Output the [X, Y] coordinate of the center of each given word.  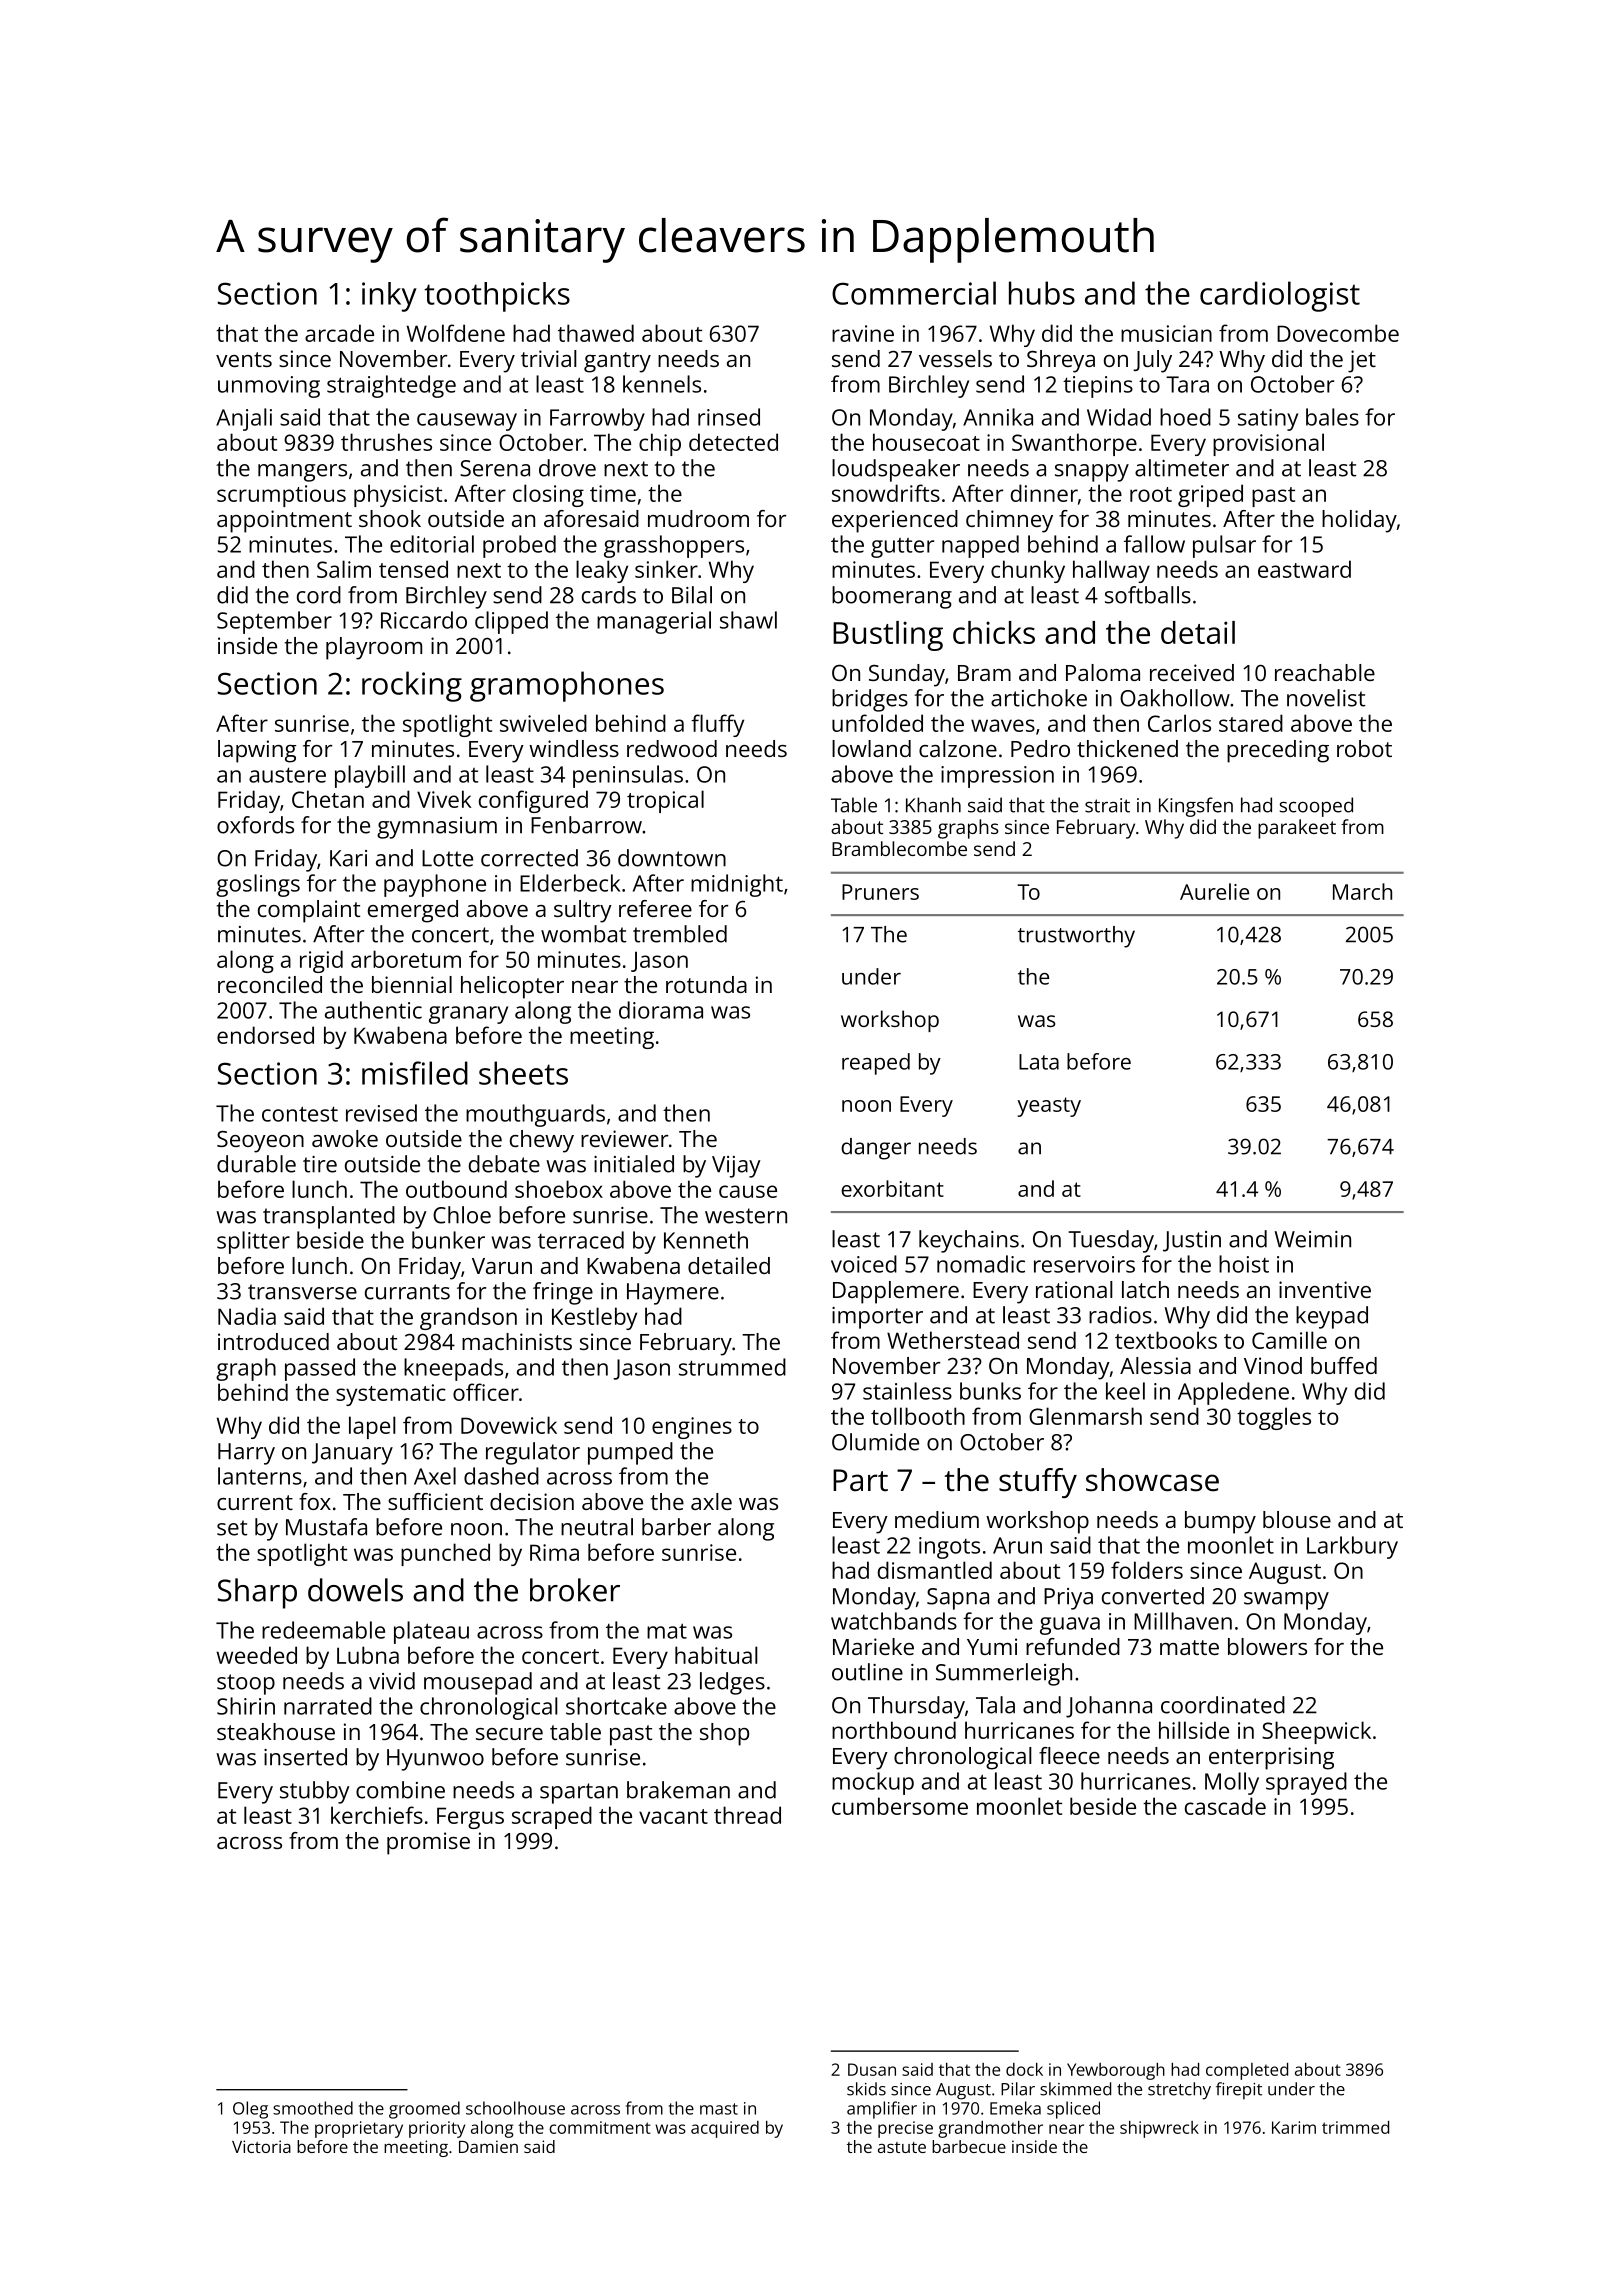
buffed [1344, 1365]
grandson [468, 1318]
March [1362, 891]
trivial [549, 358]
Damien [488, 2146]
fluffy [717, 725]
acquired [725, 2129]
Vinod [1273, 1365]
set [232, 1528]
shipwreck [1159, 2129]
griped [1210, 495]
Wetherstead [953, 1340]
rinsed [729, 417]
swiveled [543, 723]
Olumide [875, 1442]
